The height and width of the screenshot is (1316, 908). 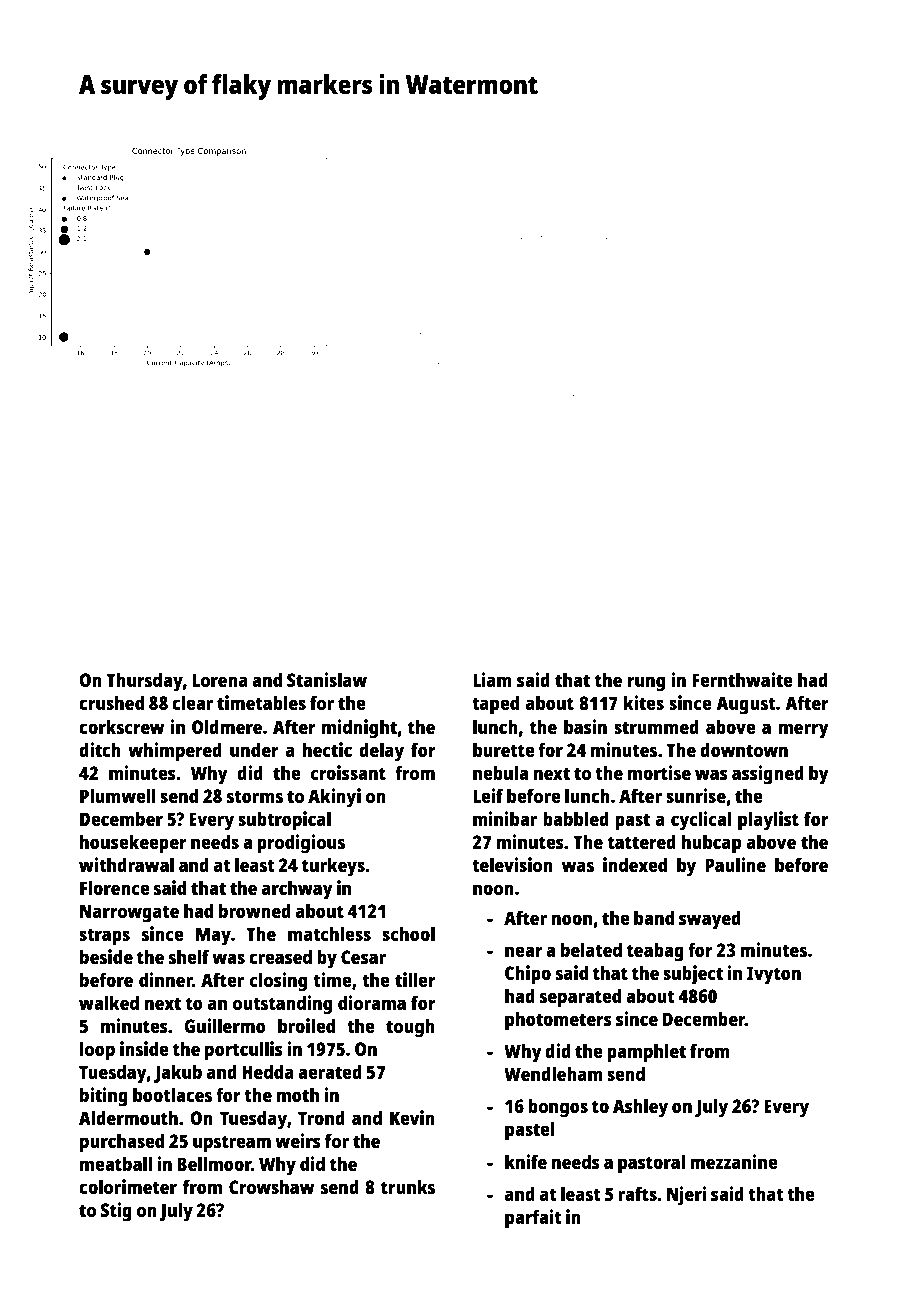 I want to click on assigned, so click(x=768, y=775).
